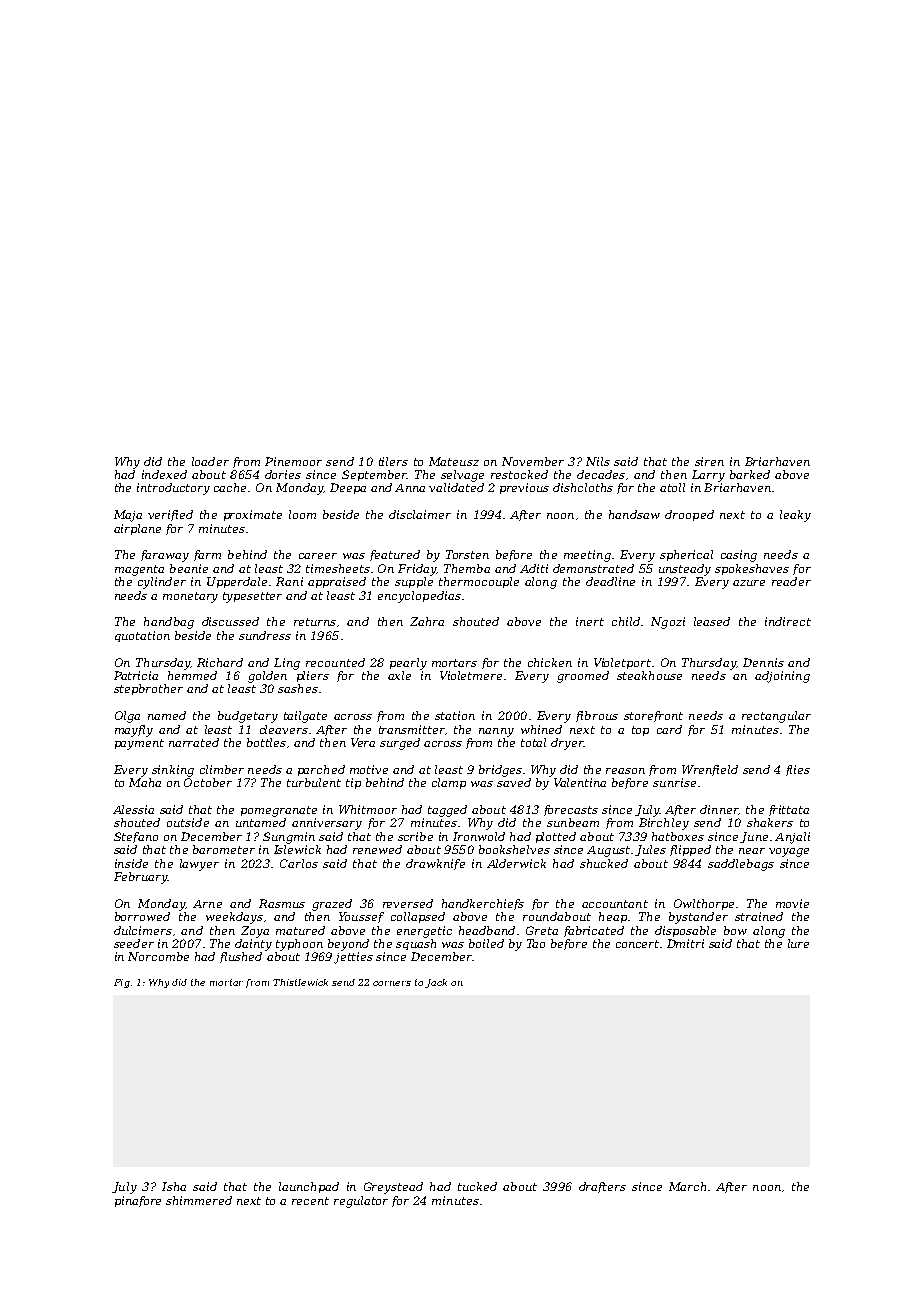  I want to click on thermocouple, so click(479, 582).
